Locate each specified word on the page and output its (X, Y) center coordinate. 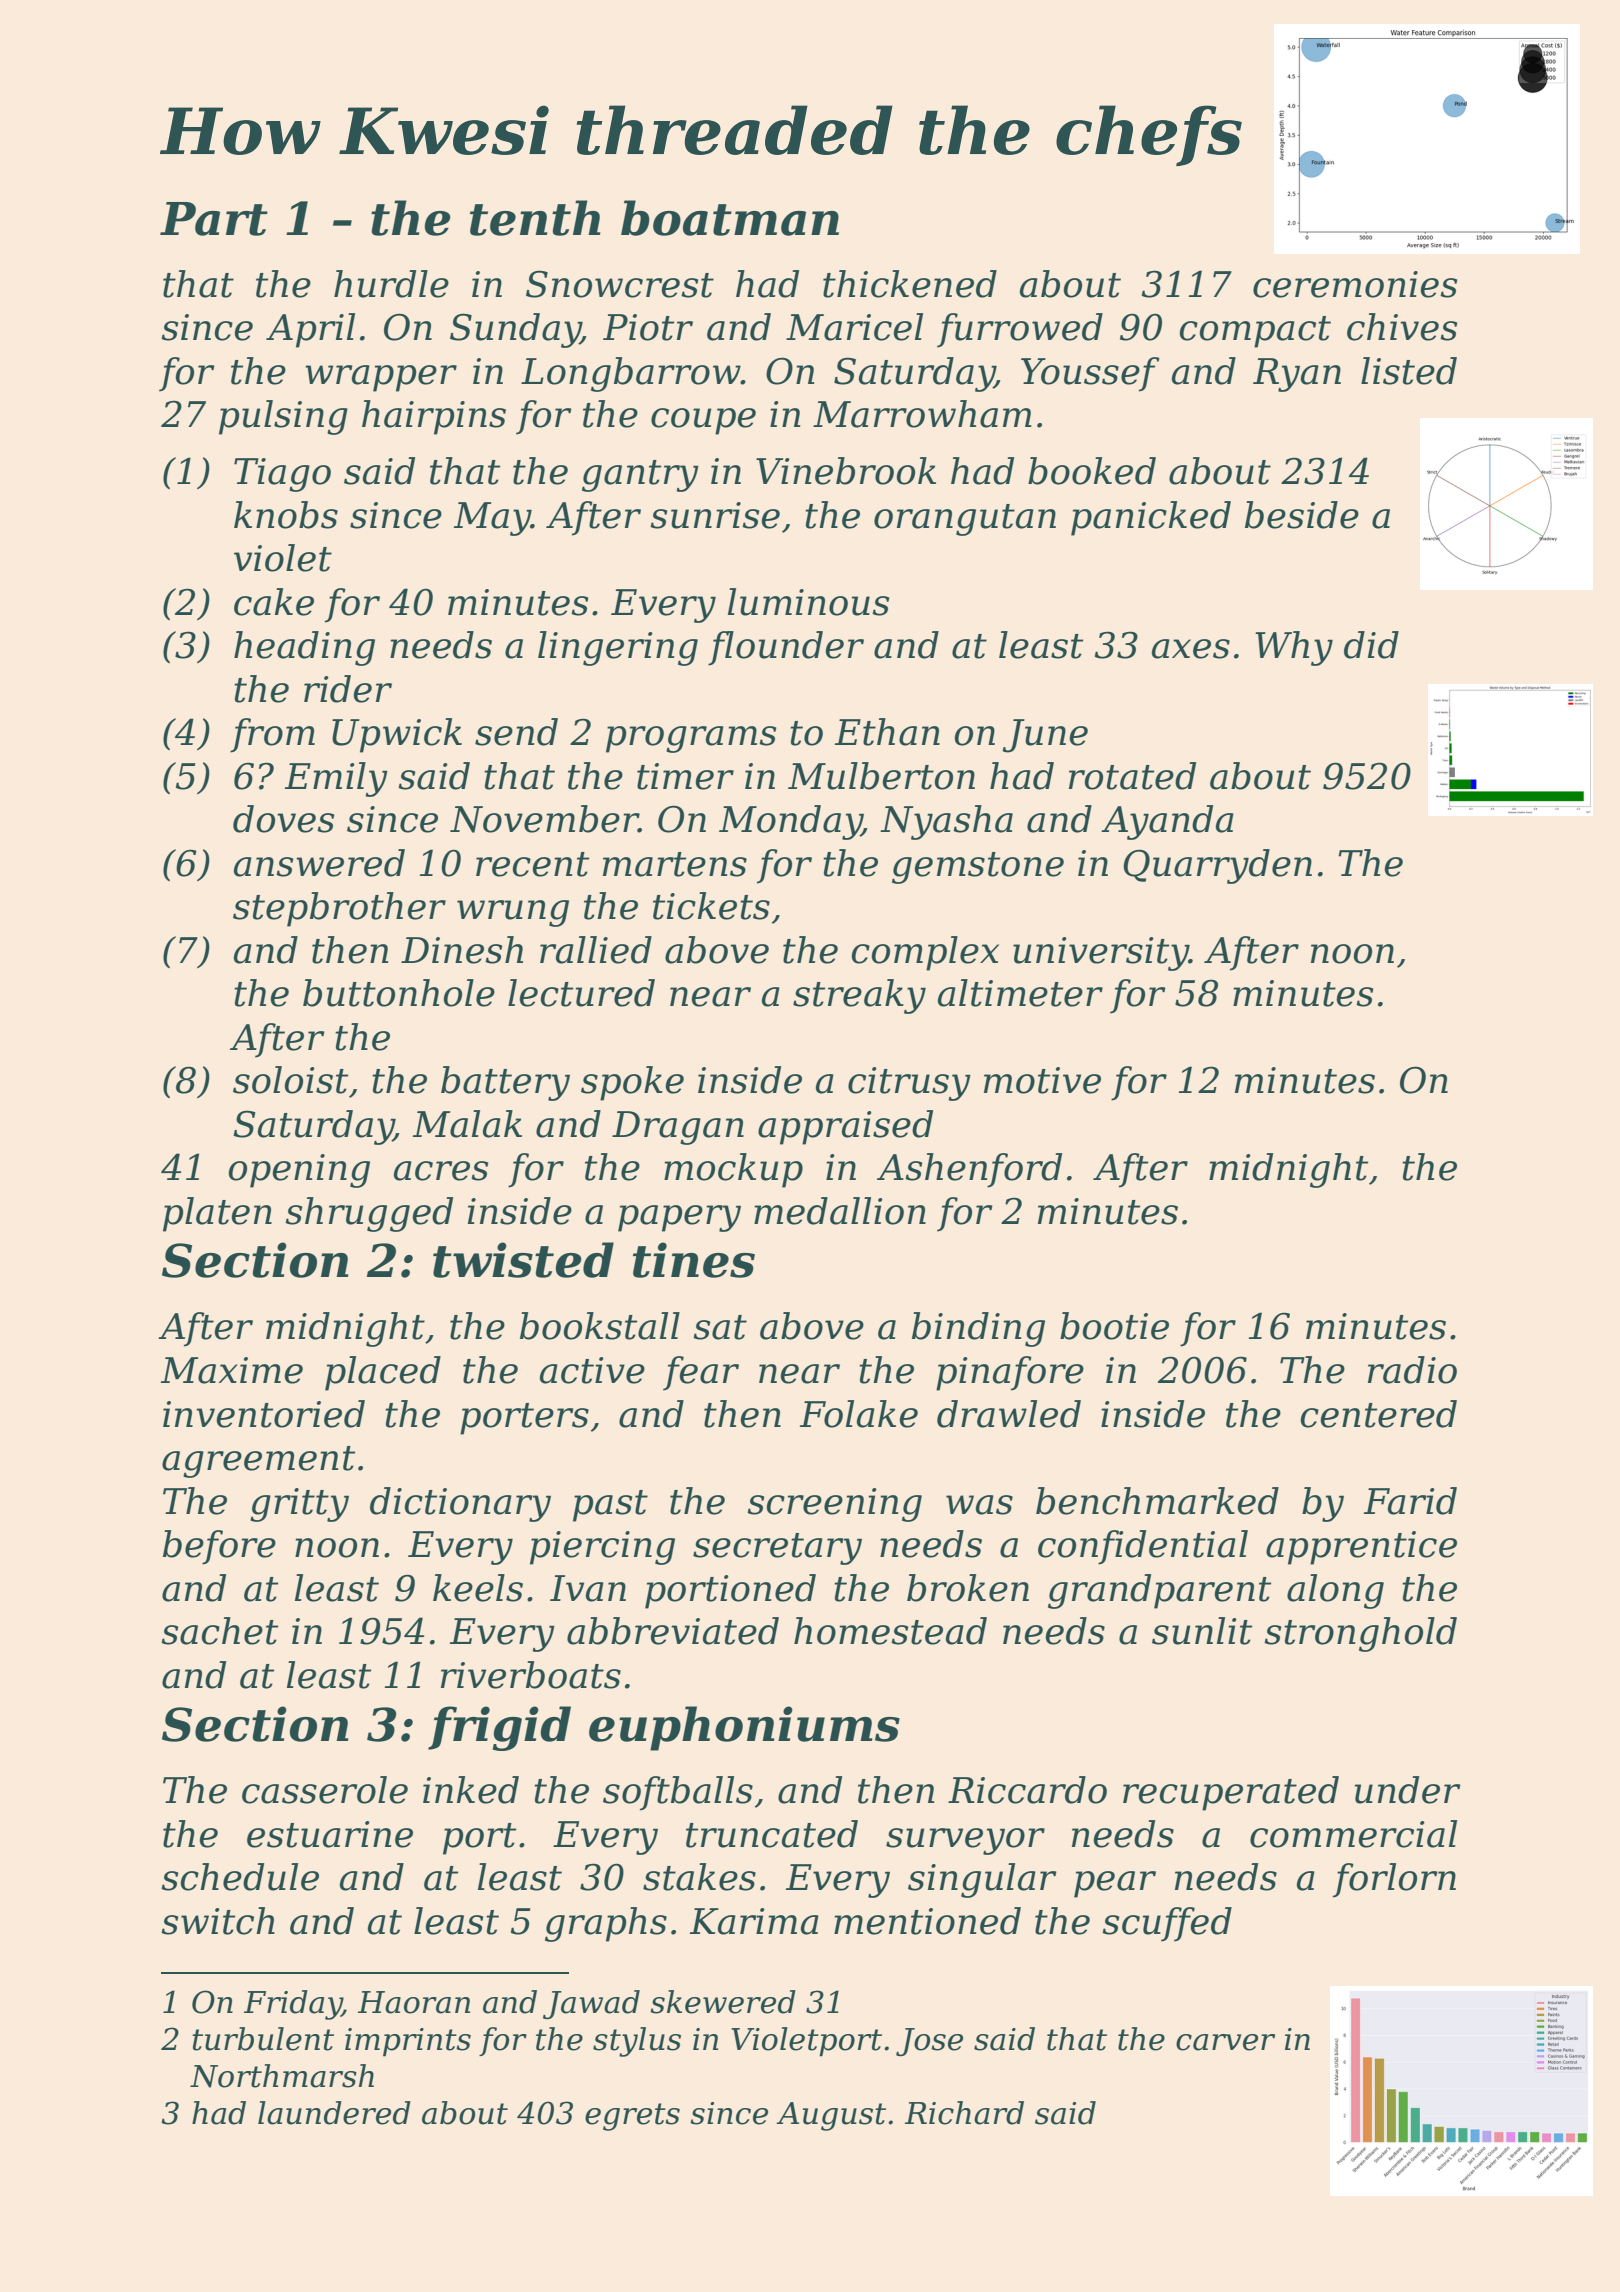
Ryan (1297, 375)
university (1101, 954)
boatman (730, 218)
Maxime (232, 1370)
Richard (964, 2113)
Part (214, 219)
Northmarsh (282, 2076)
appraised (845, 1127)
